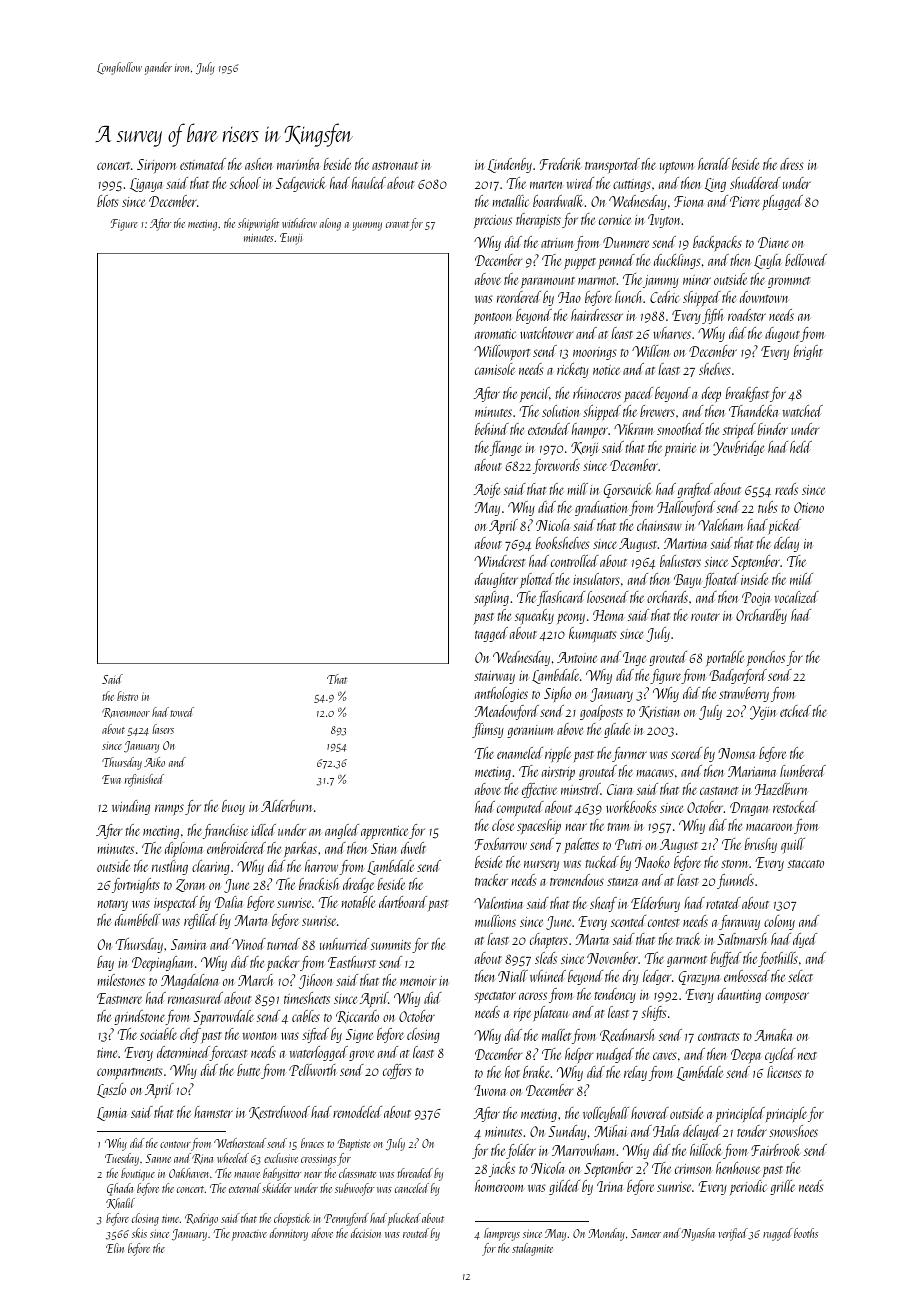 Image resolution: width=924 pixels, height=1308 pixels. What do you see at coordinates (503, 825) in the document?
I see `close` at bounding box center [503, 825].
